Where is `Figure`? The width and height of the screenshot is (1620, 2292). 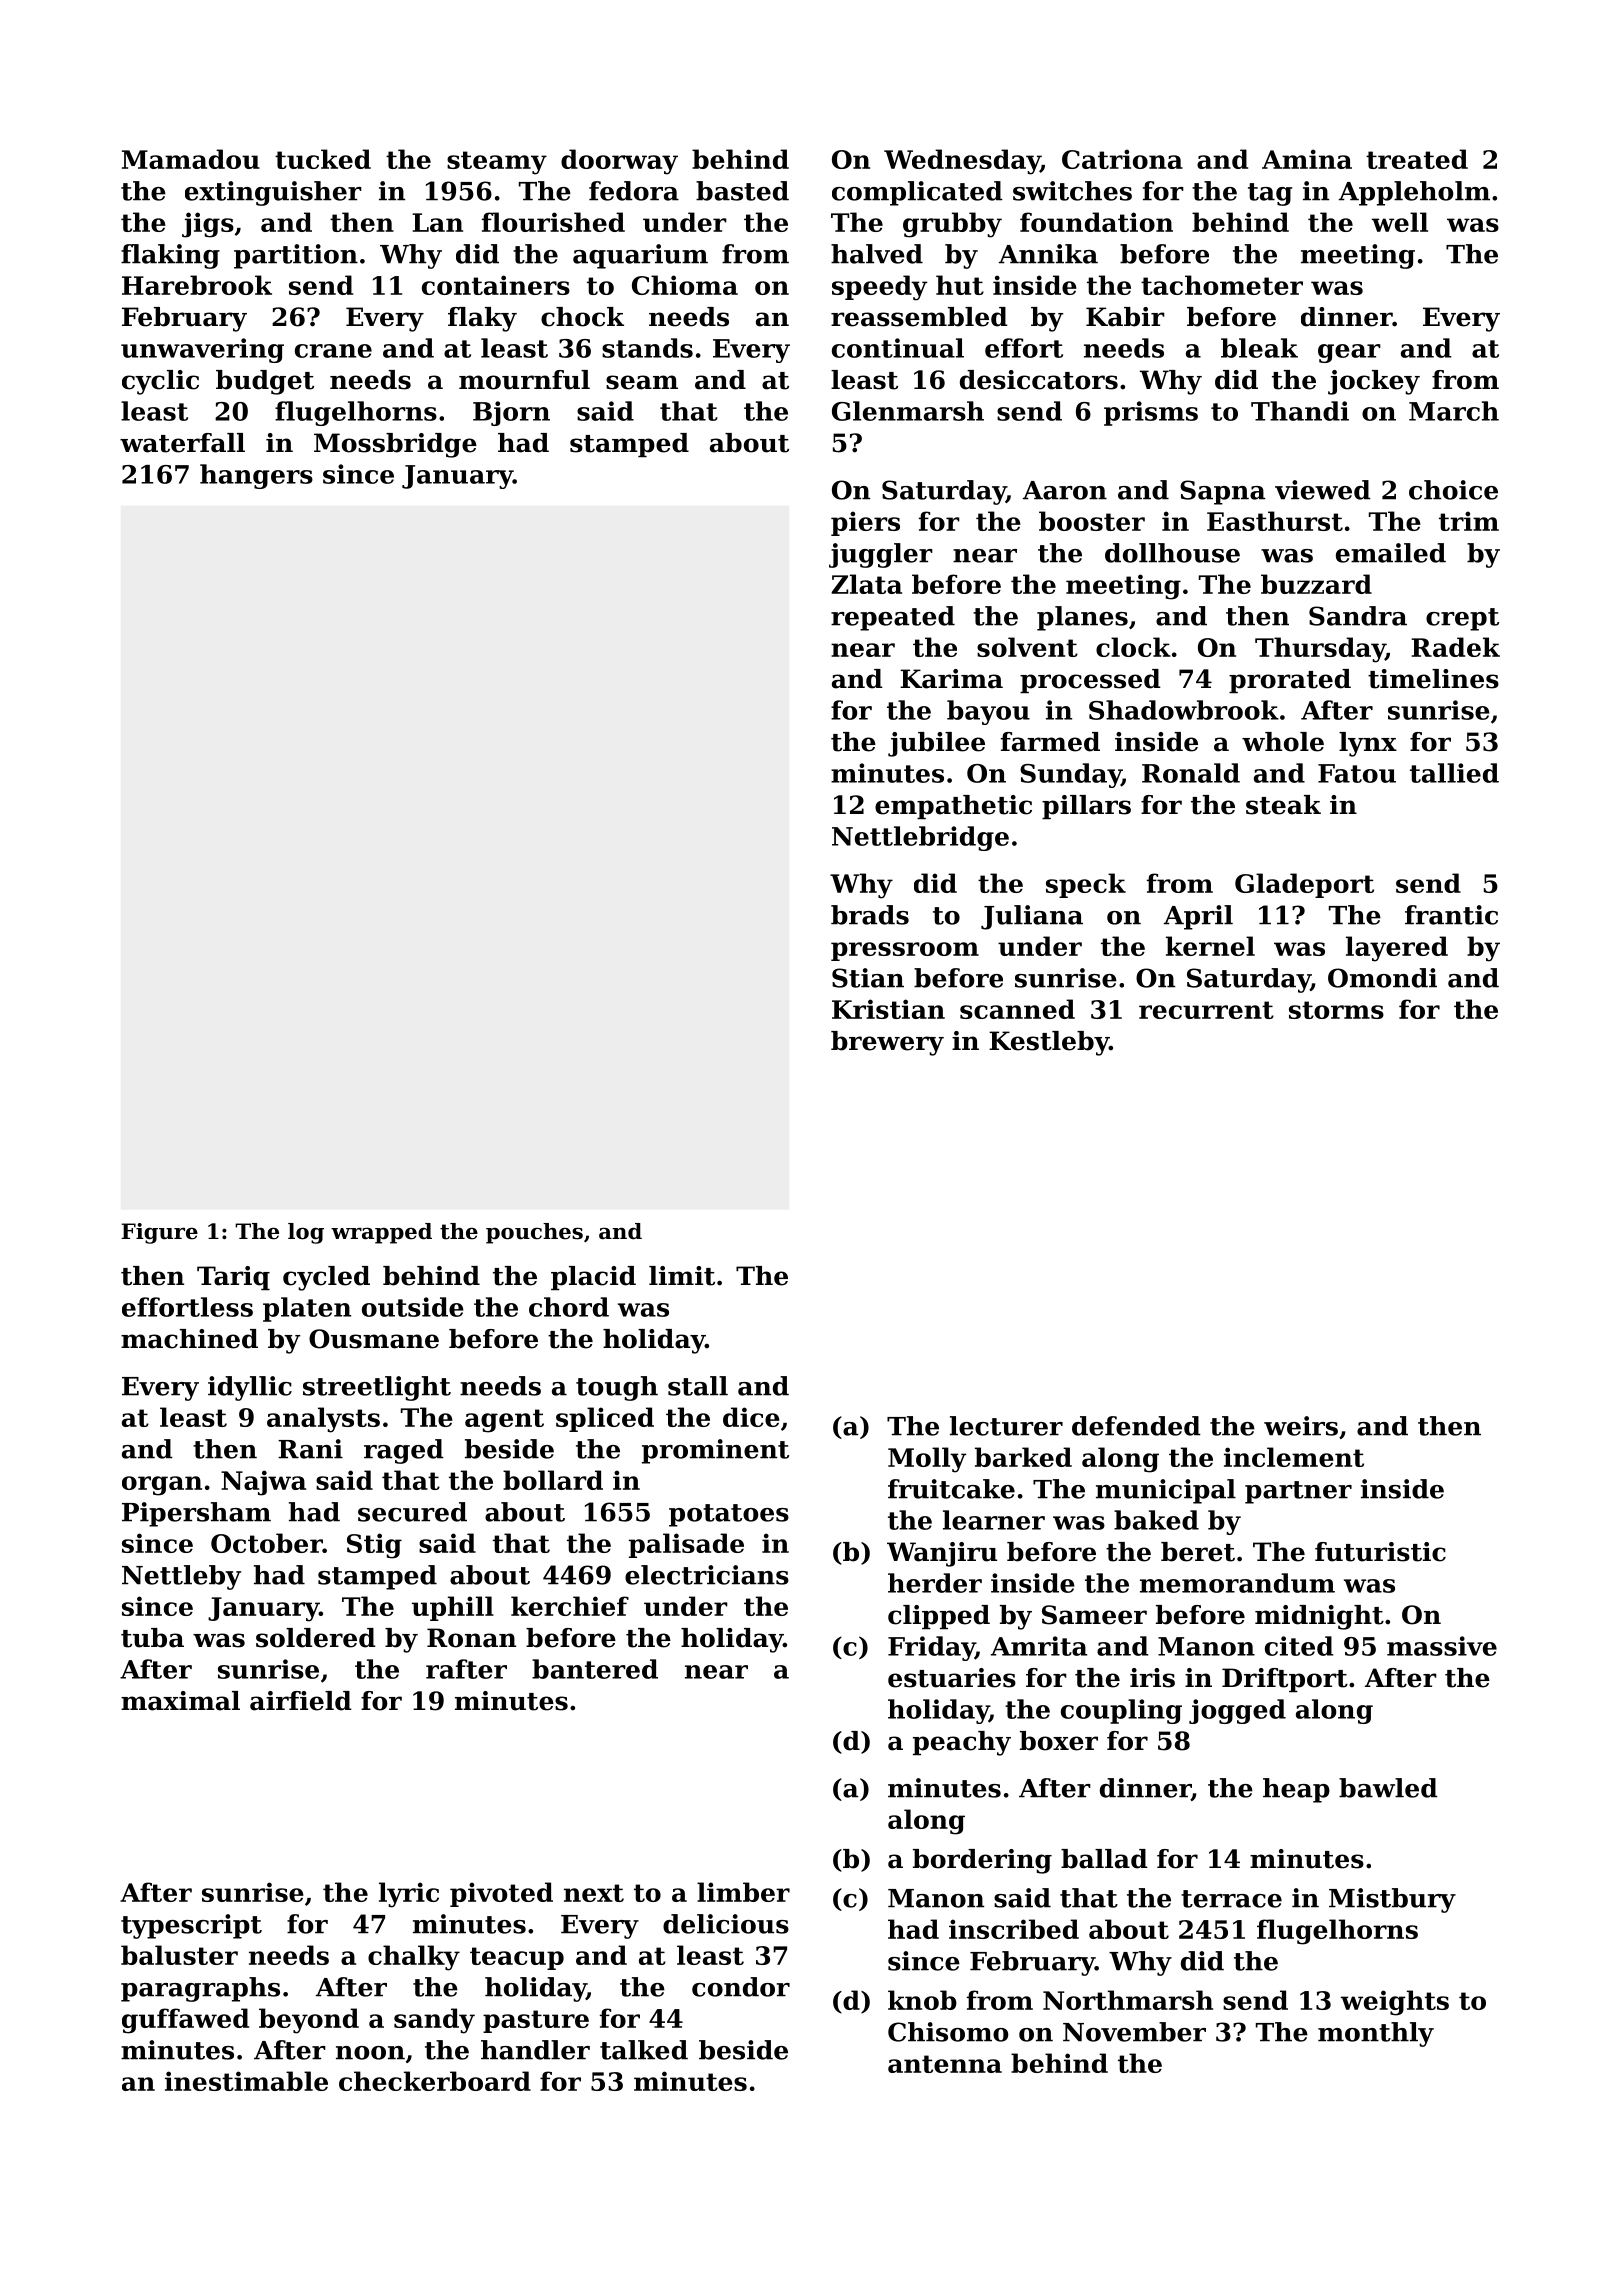
Figure is located at coordinates (159, 1233).
